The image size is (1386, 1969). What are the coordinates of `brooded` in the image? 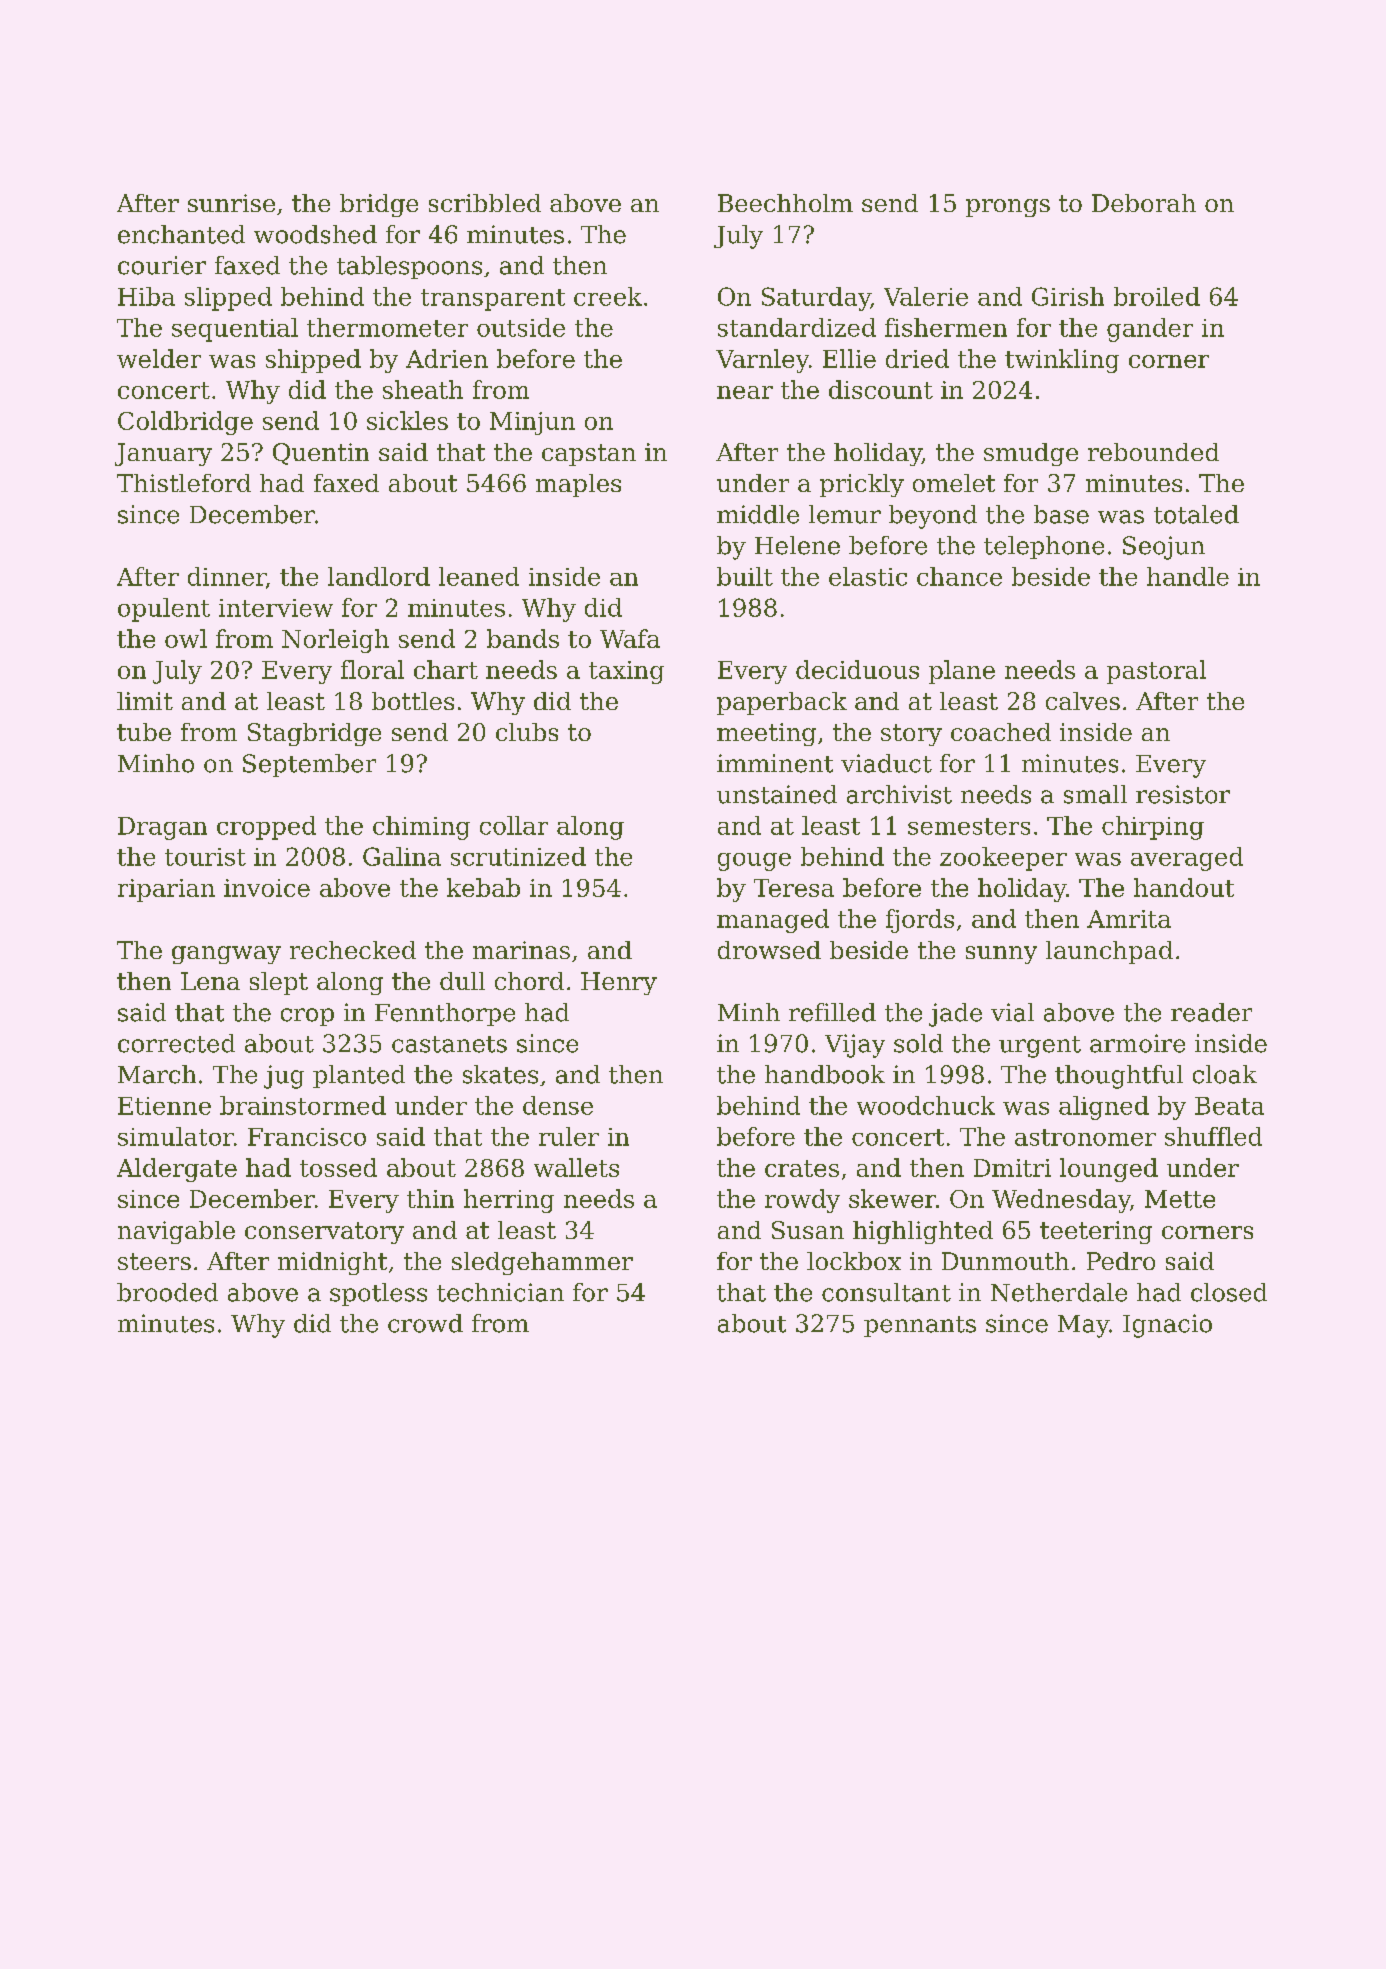 It's located at (167, 1292).
